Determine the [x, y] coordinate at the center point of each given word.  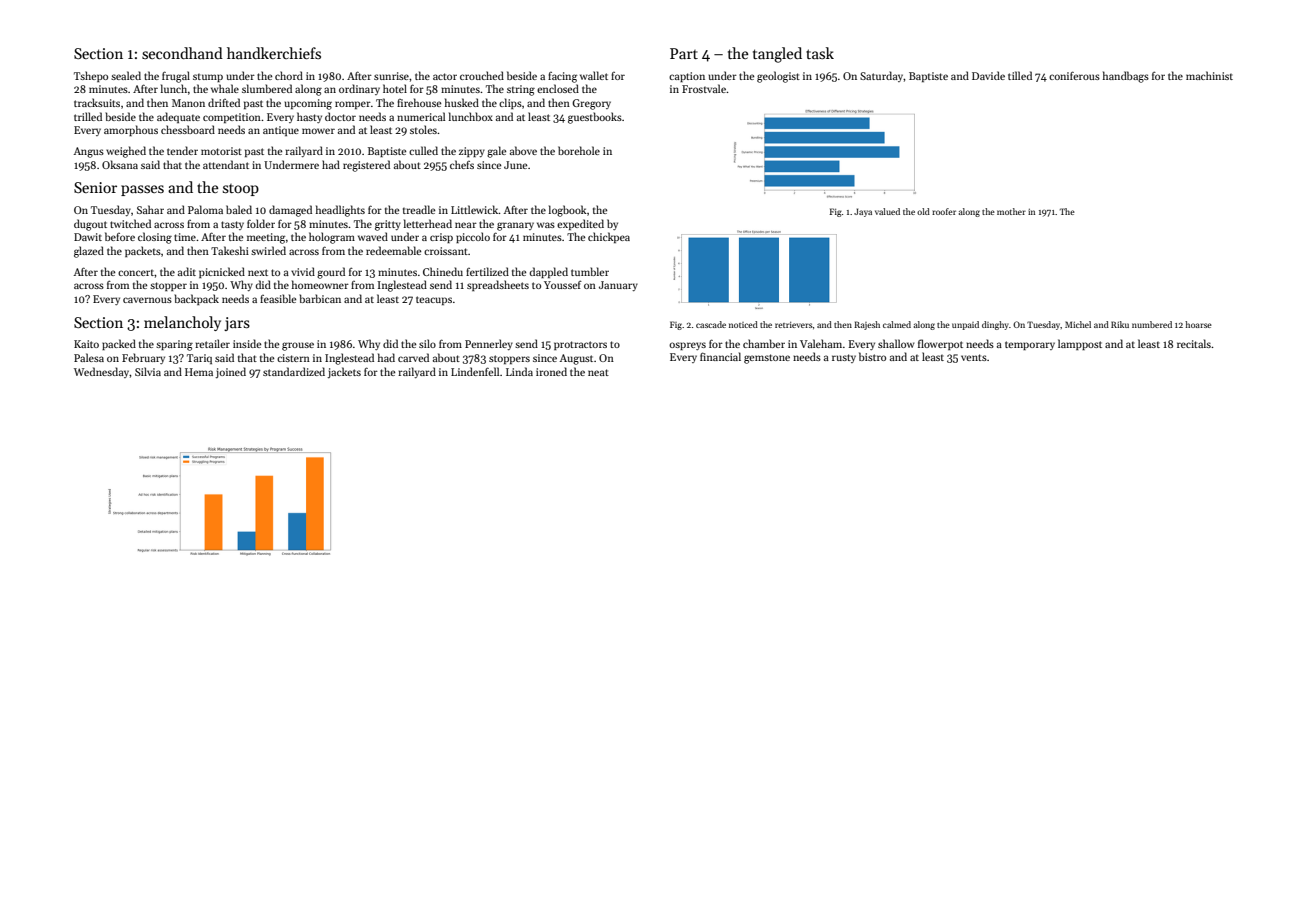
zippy [472, 152]
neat [598, 372]
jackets [344, 373]
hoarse [1198, 324]
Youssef [563, 284]
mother [1011, 211]
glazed [89, 252]
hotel [395, 88]
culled [423, 150]
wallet [594, 75]
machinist [1209, 75]
